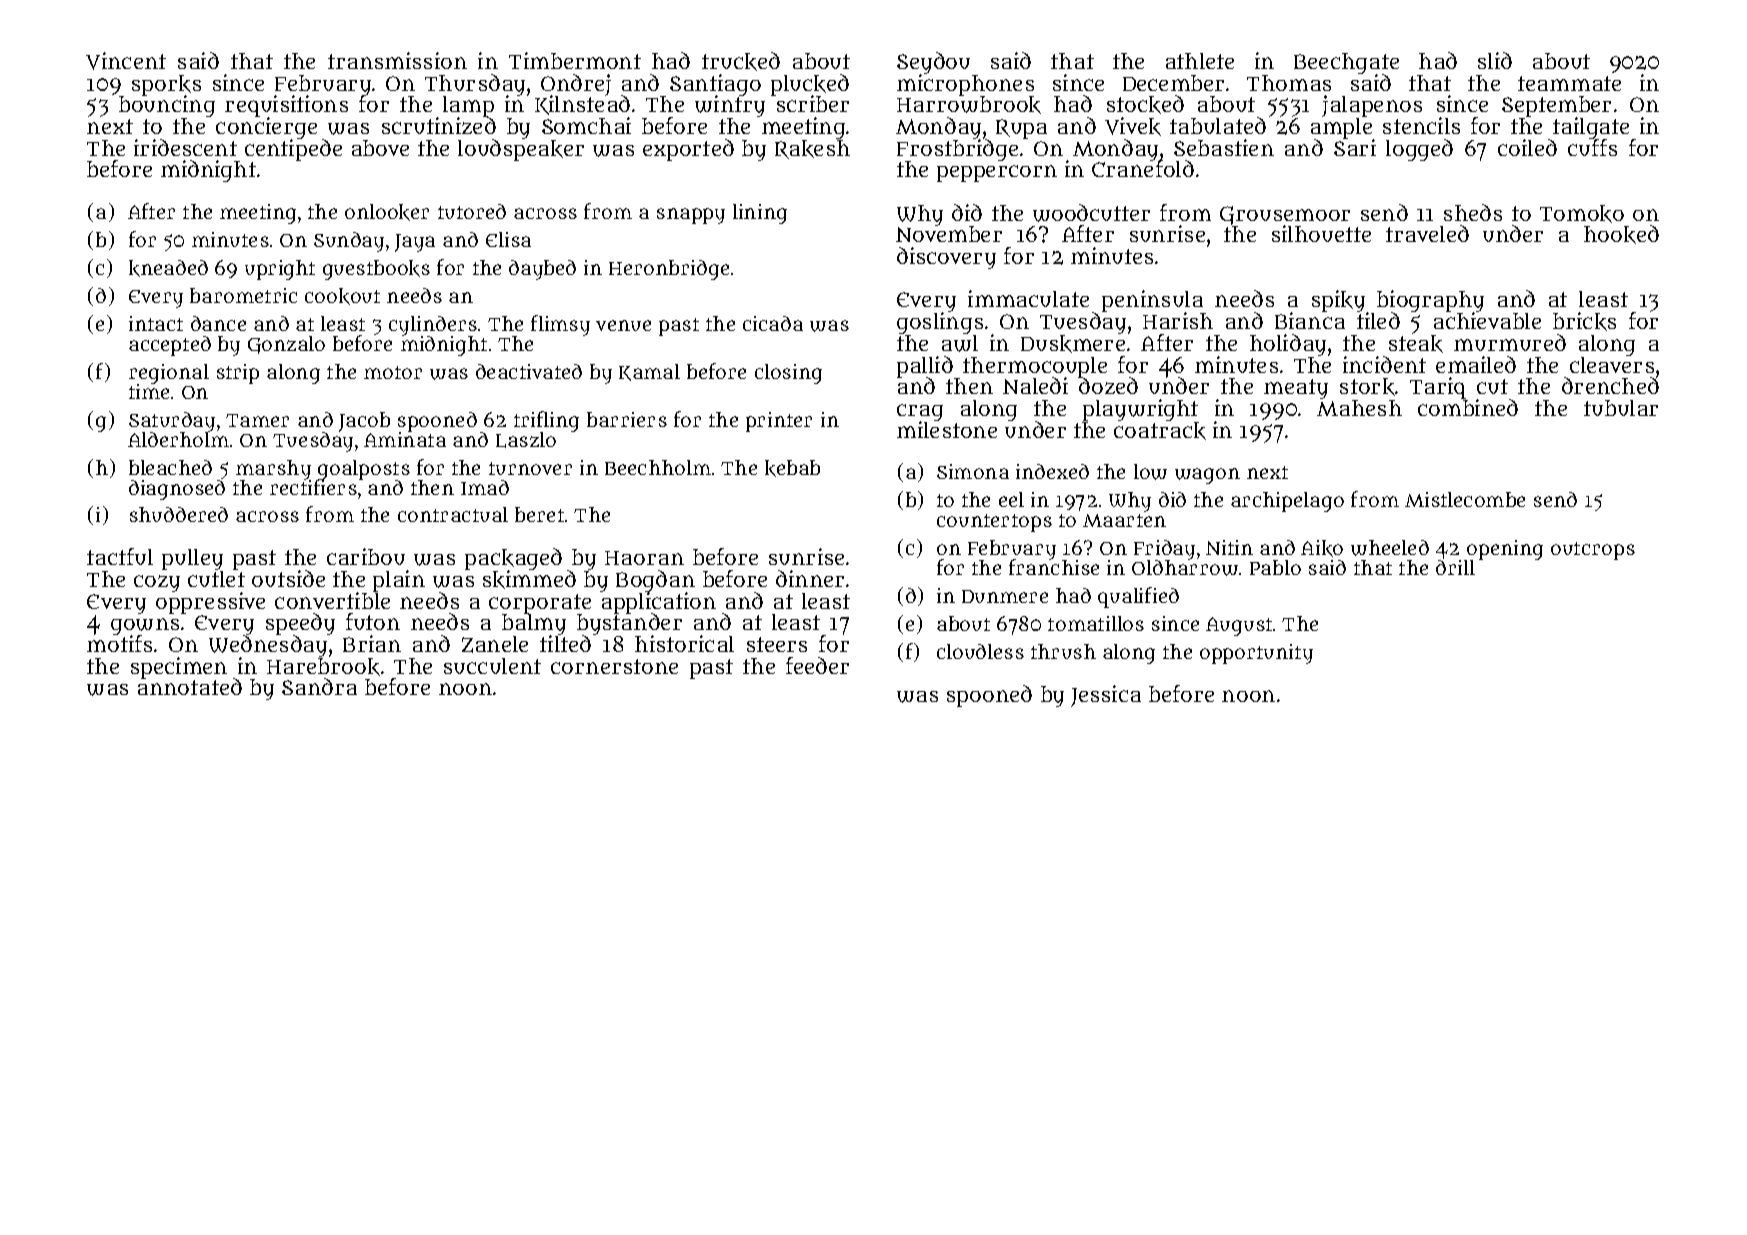 This screenshot has height=1235, width=1747. Describe the element at coordinates (691, 216) in the screenshot. I see `snappy` at that location.
